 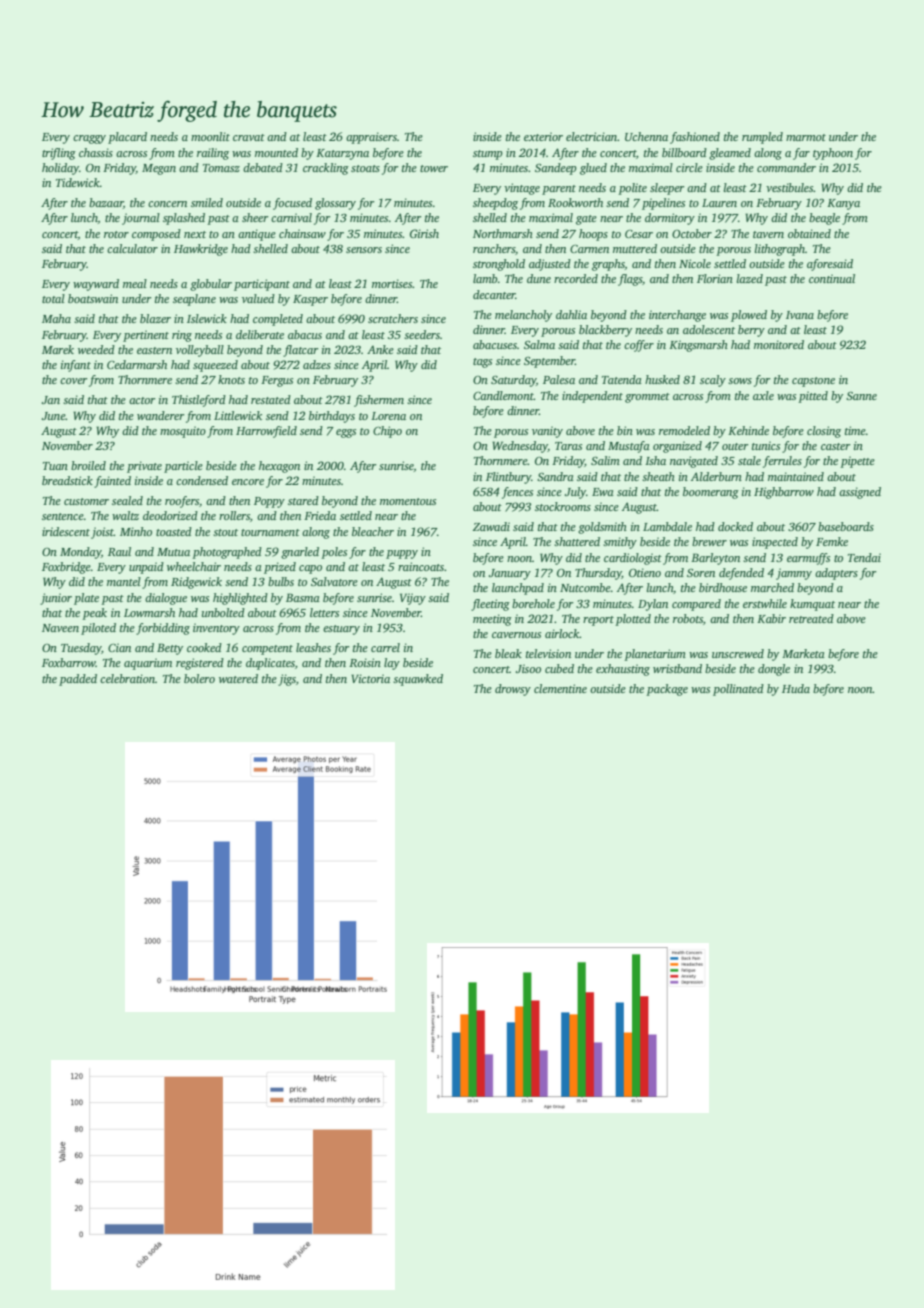 I want to click on plowed, so click(x=749, y=316).
